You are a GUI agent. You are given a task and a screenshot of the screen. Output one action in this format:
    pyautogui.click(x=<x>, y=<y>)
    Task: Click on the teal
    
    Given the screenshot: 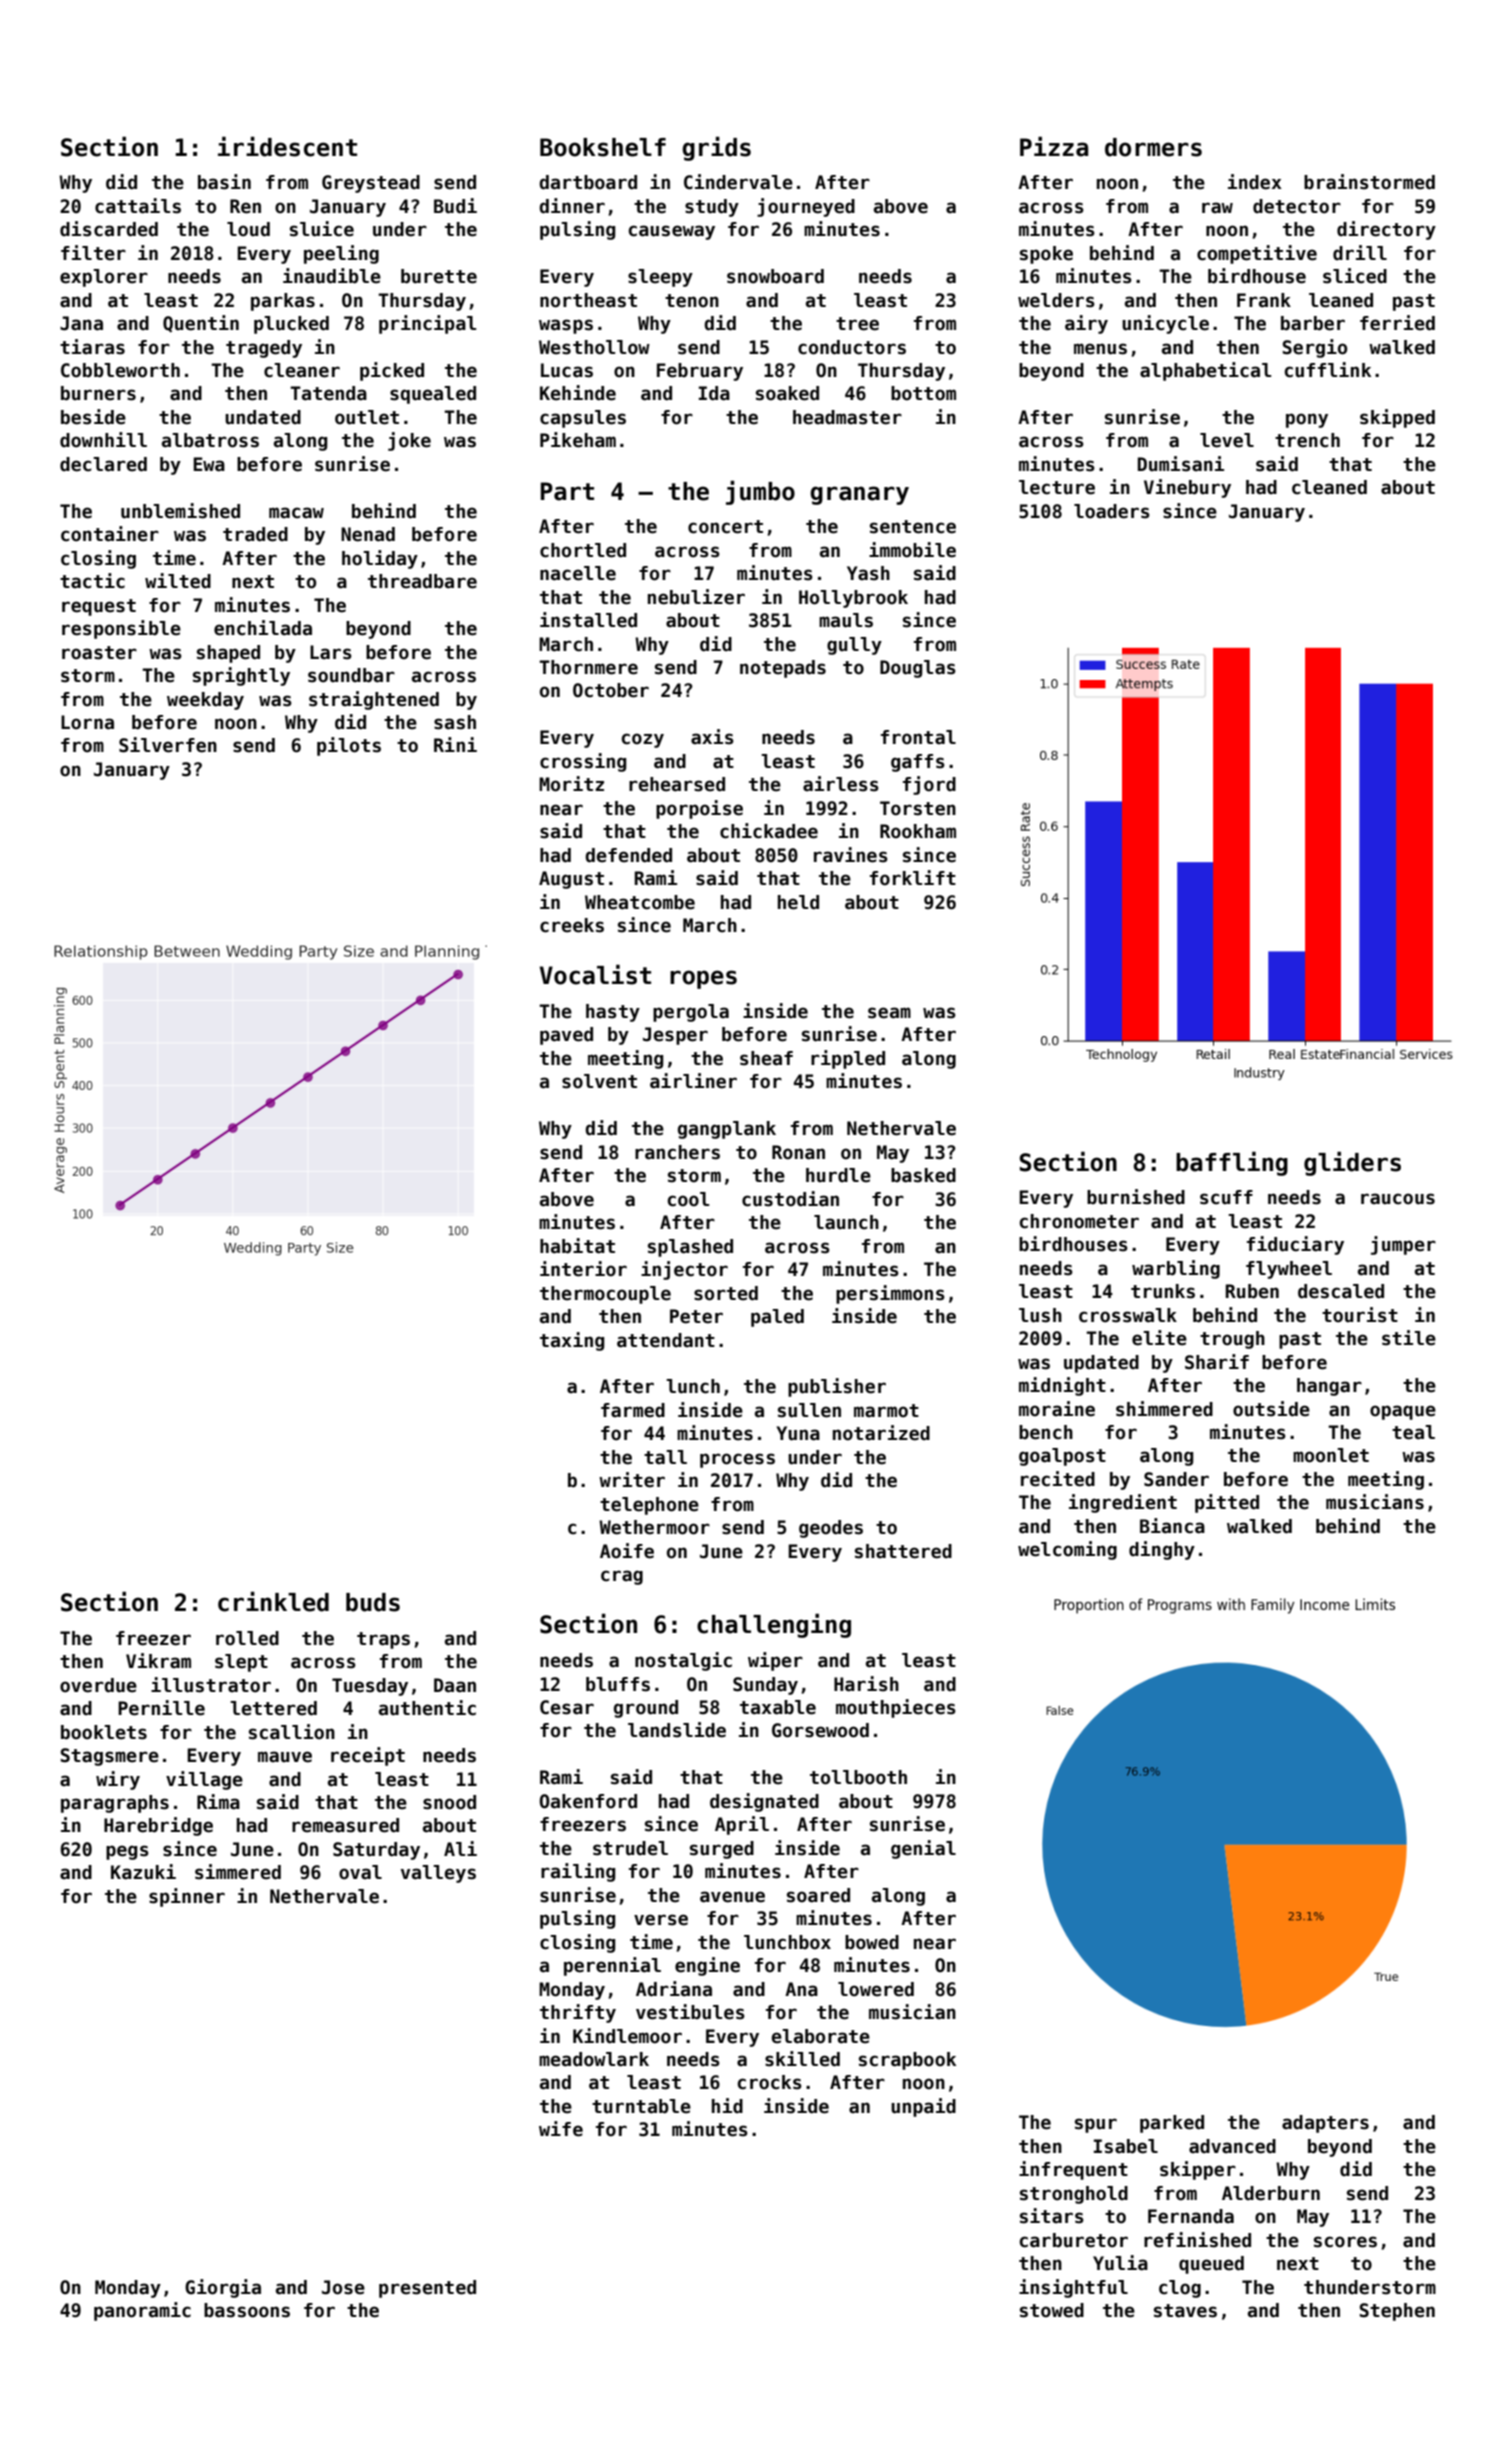 What is the action you would take?
    pyautogui.click(x=1413, y=1432)
